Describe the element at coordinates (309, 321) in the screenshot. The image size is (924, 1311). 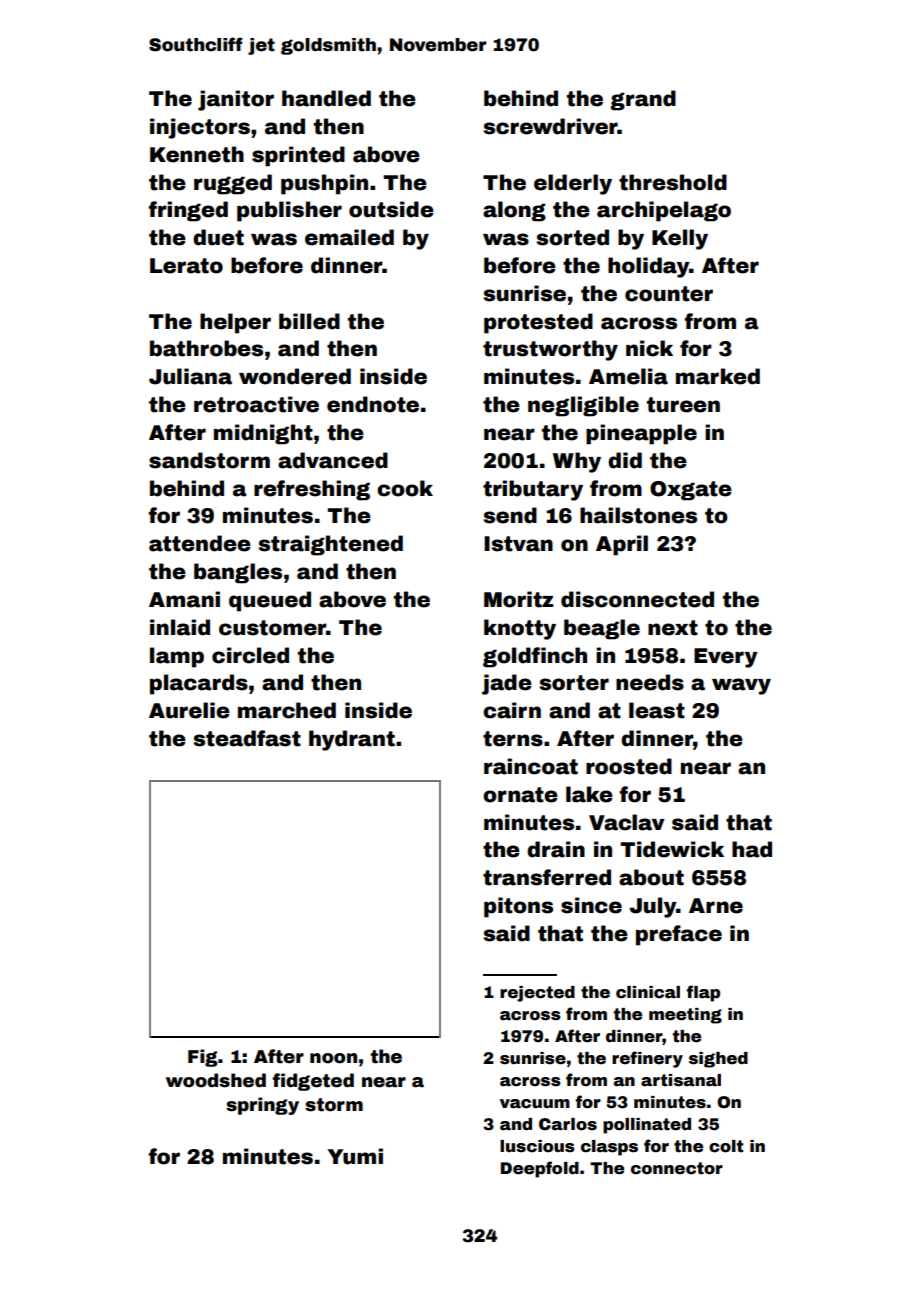
I see `billed` at that location.
